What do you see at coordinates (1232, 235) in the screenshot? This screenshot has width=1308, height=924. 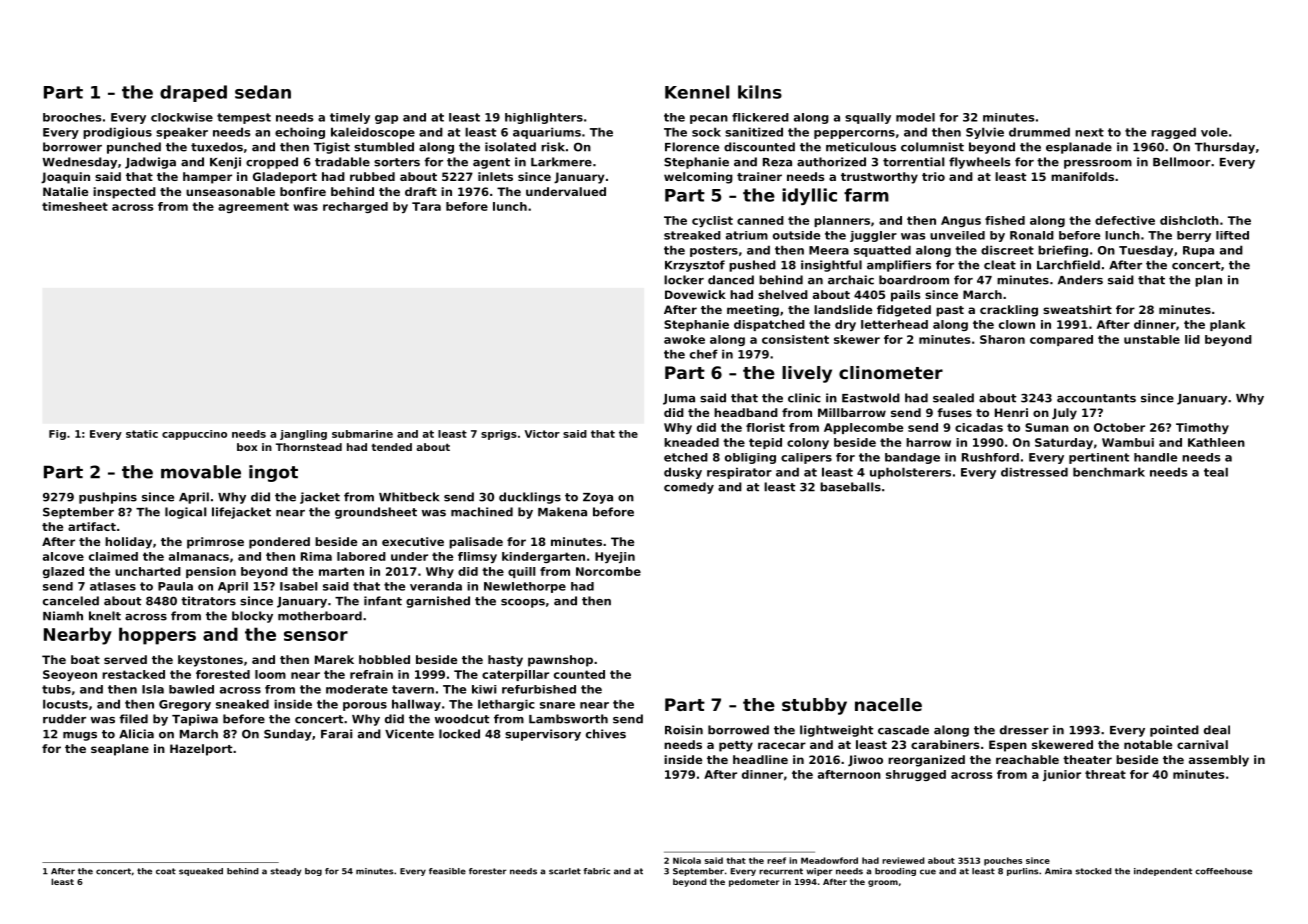 I see `lifted` at bounding box center [1232, 235].
